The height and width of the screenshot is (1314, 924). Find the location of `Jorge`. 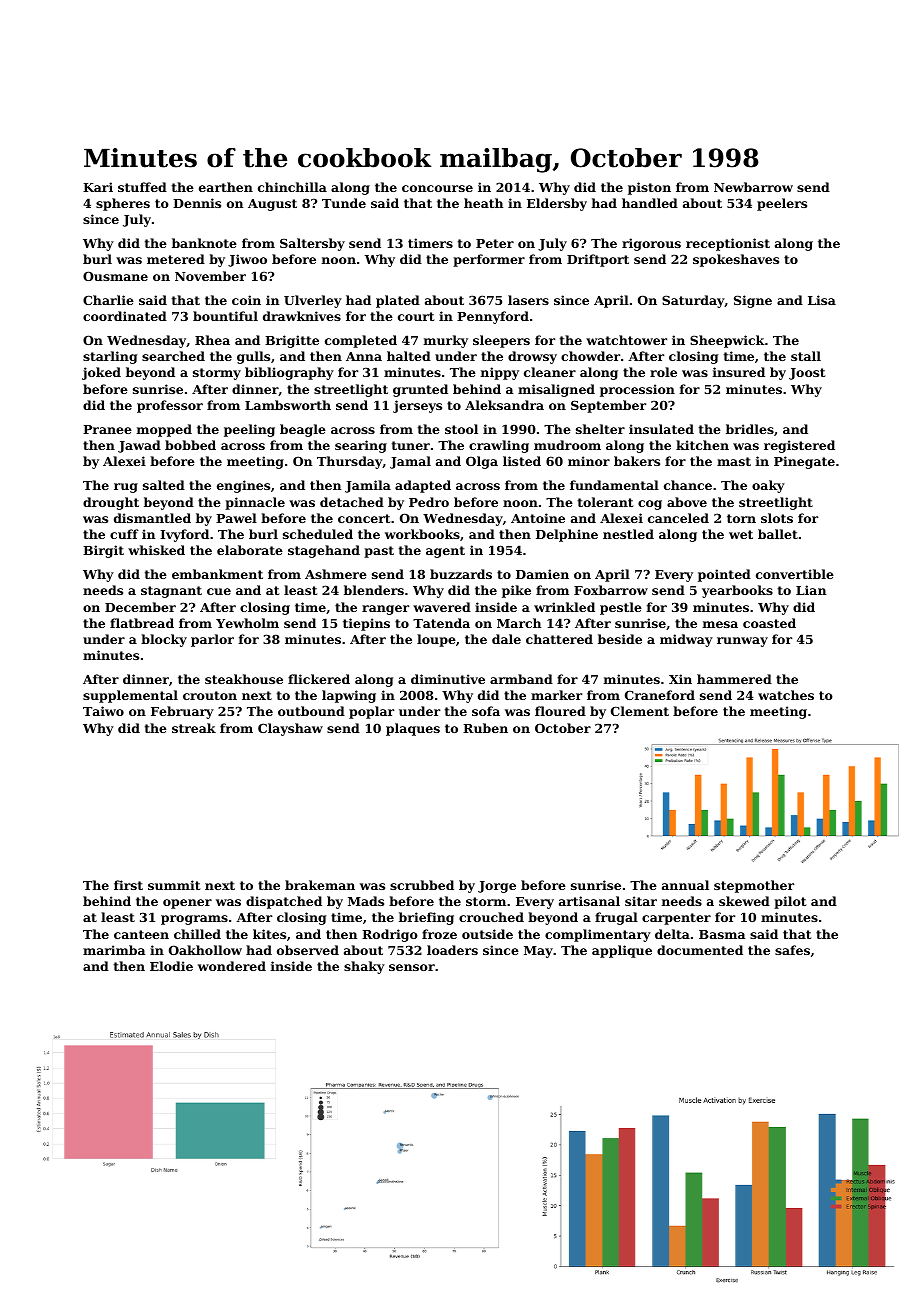

Jorge is located at coordinates (497, 887).
